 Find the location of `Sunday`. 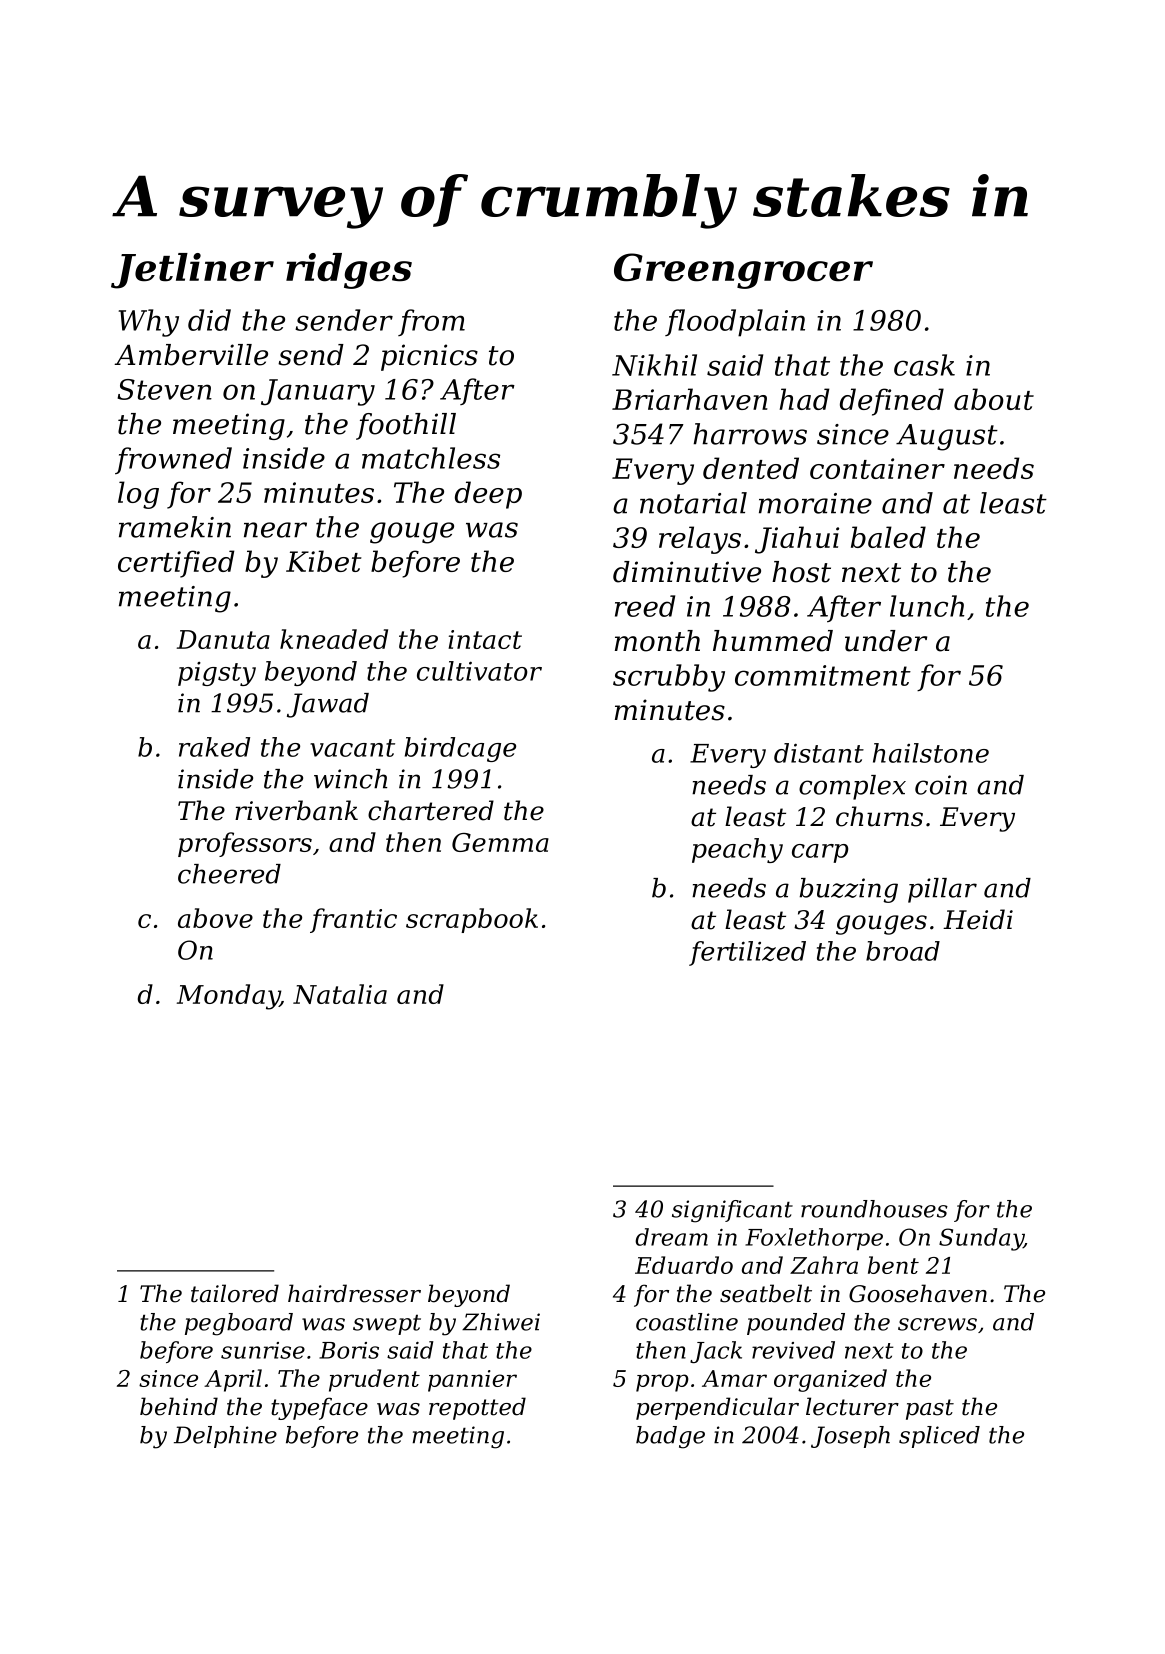

Sunday is located at coordinates (981, 1239).
